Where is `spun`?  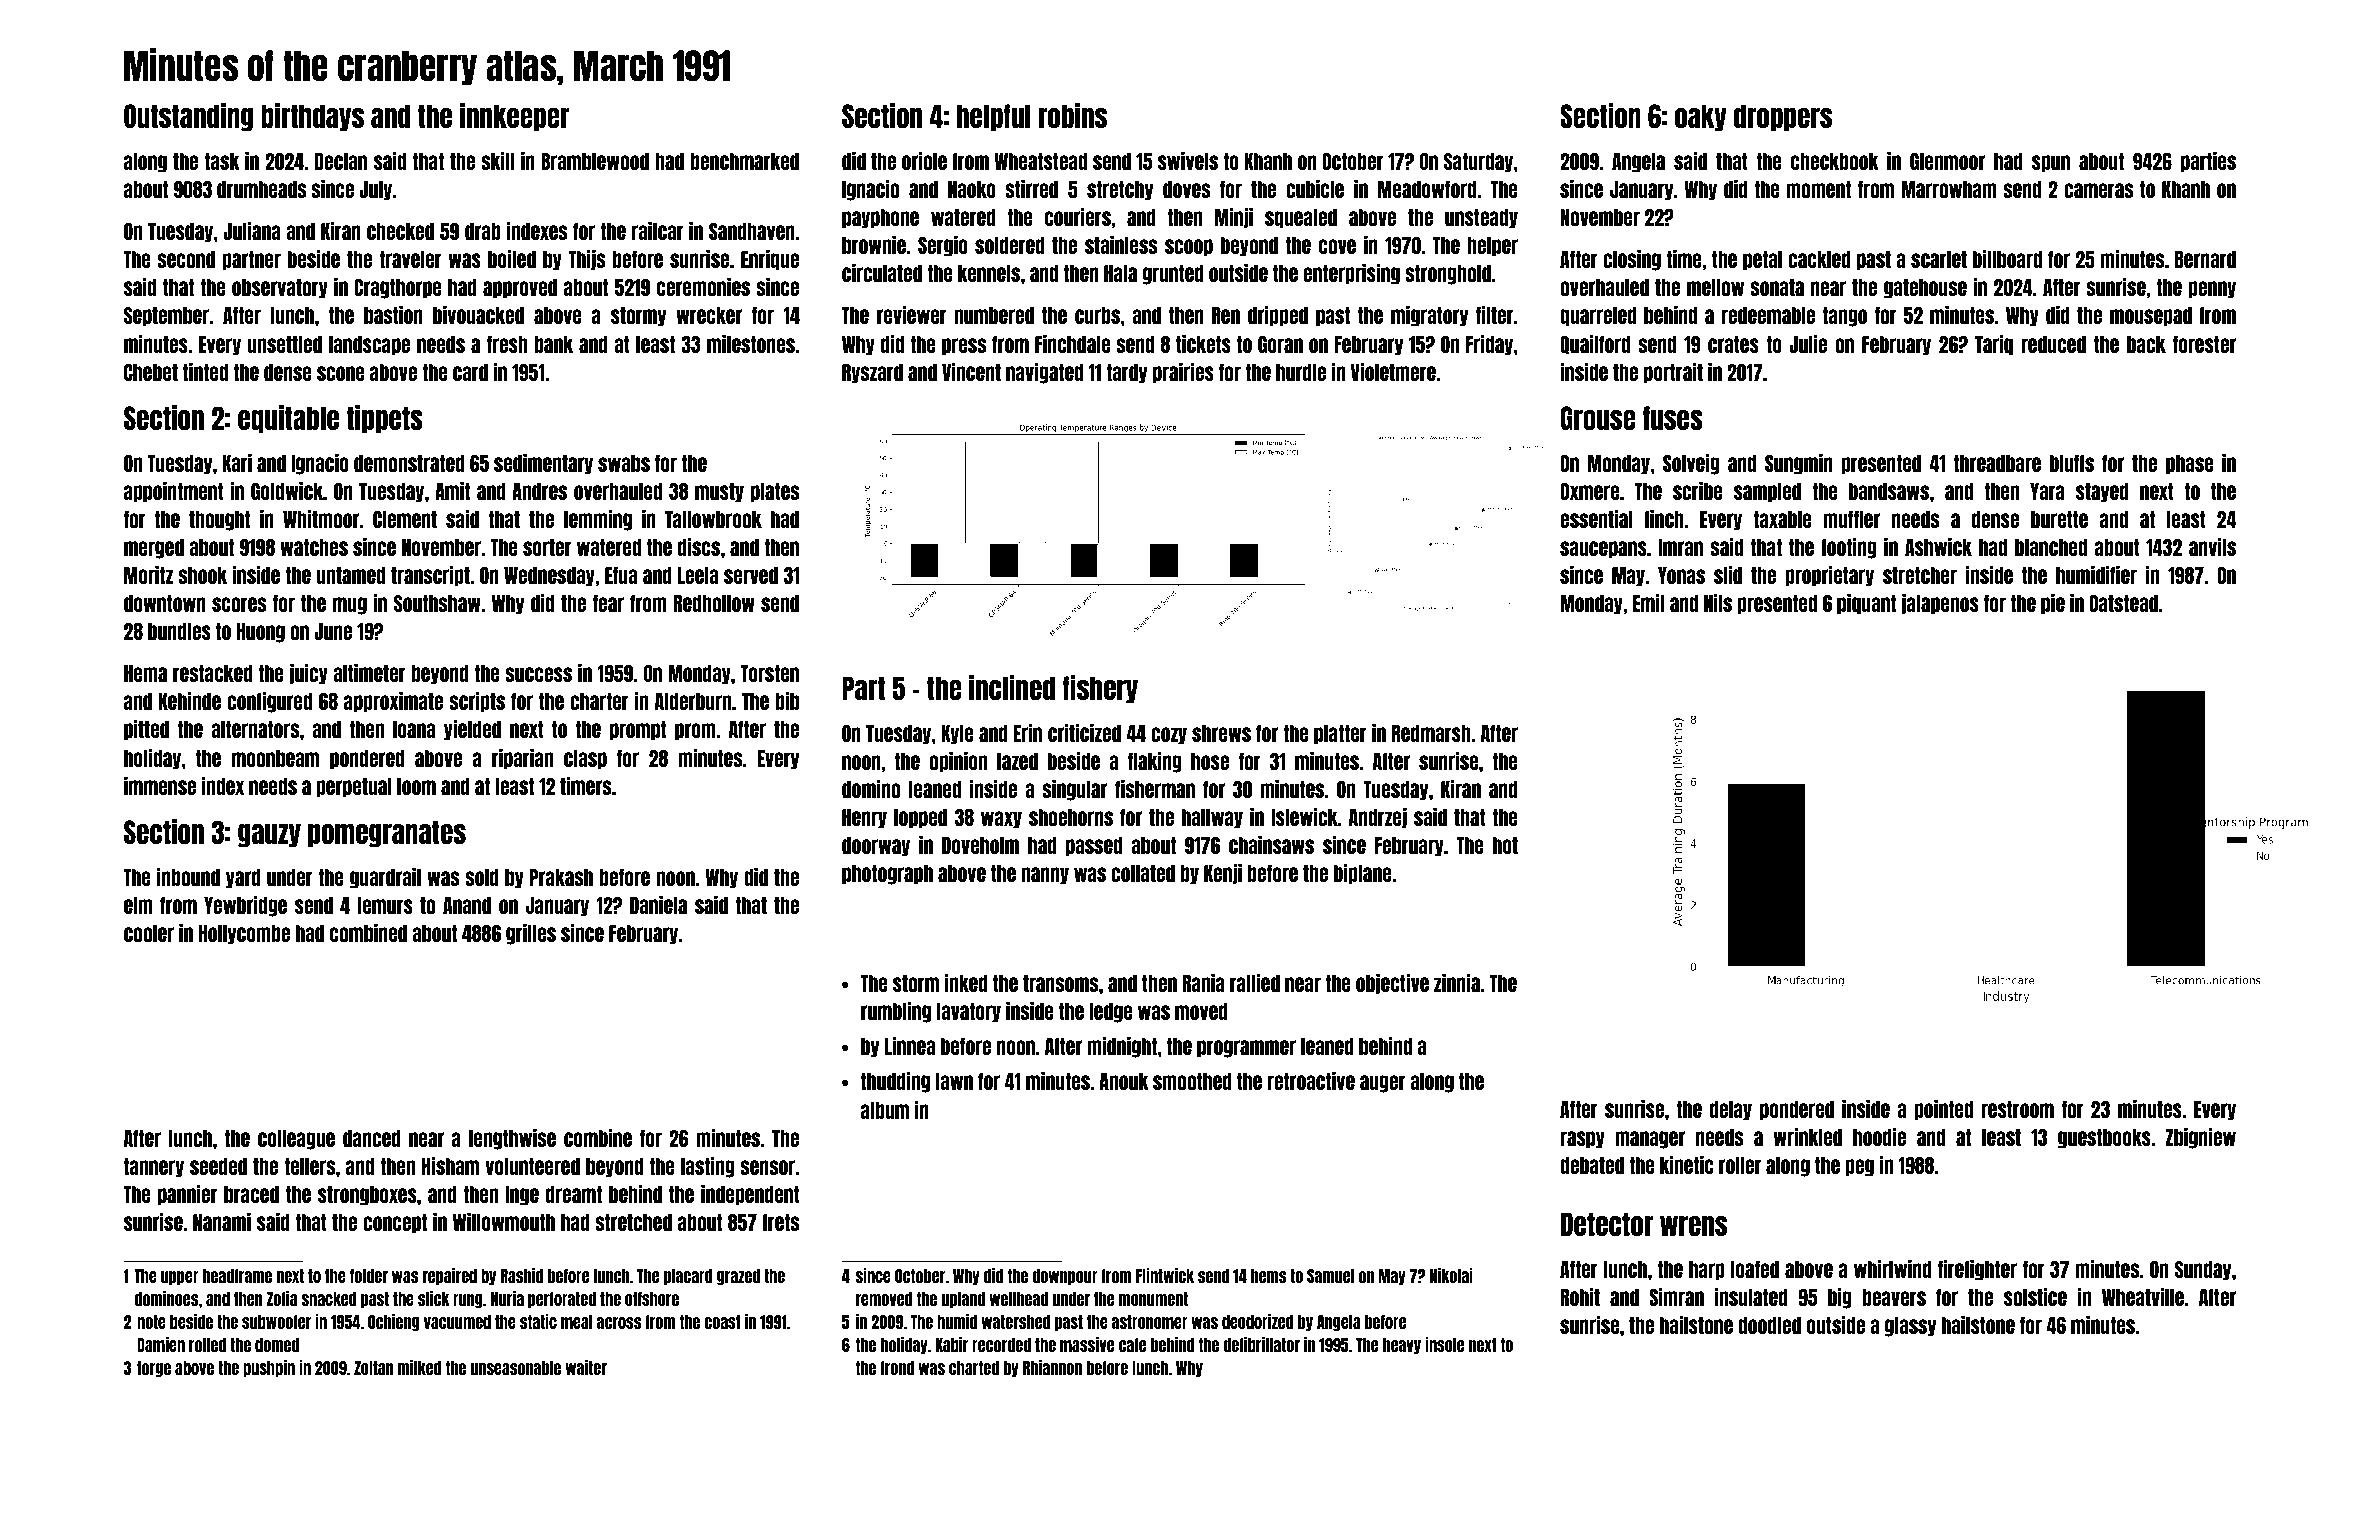
spun is located at coordinates (2051, 164).
